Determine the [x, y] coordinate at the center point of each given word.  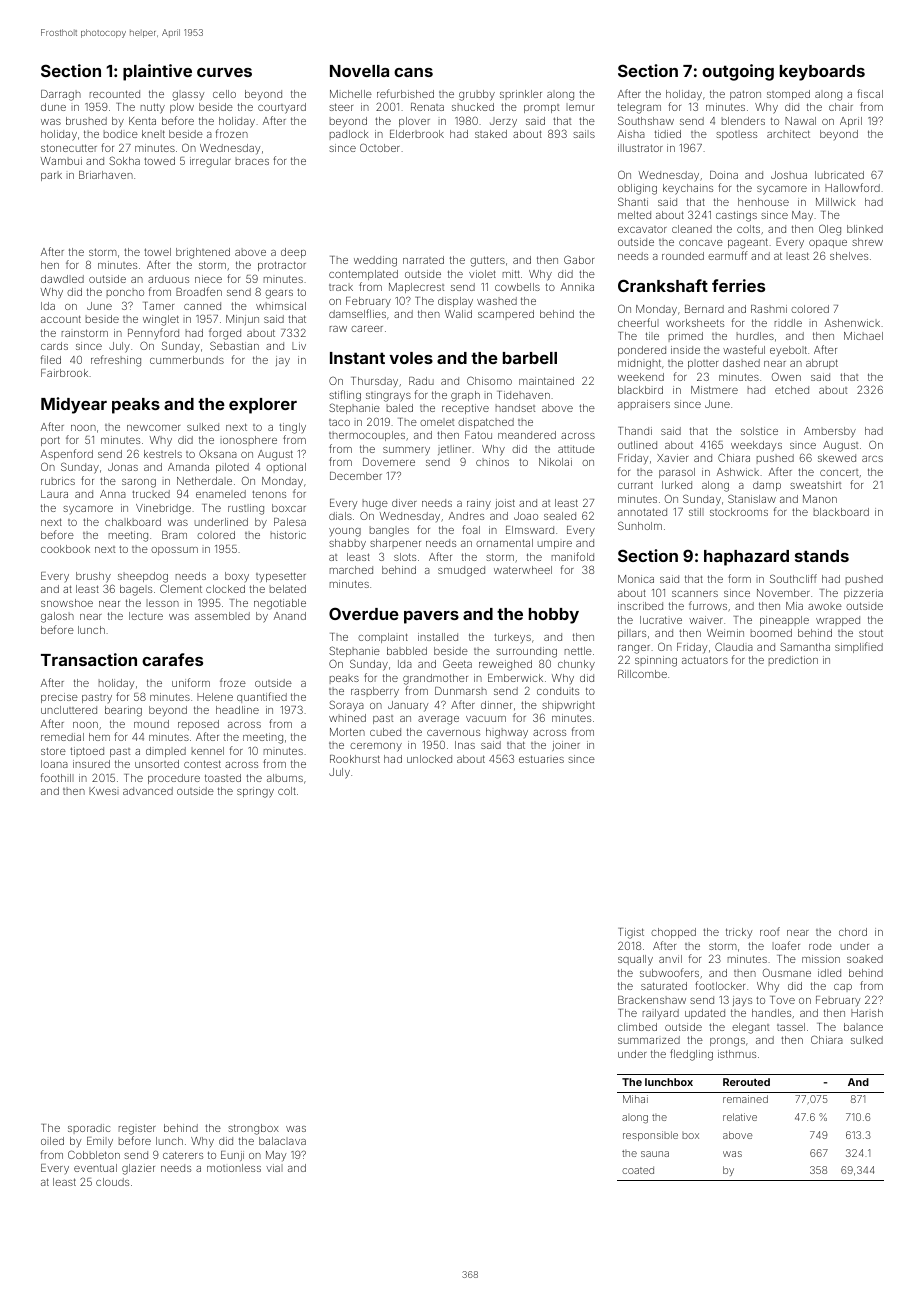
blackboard [841, 512]
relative [740, 1117]
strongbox [253, 1129]
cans [413, 72]
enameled [221, 494]
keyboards [822, 73]
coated [638, 1170]
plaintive [157, 72]
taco [339, 422]
